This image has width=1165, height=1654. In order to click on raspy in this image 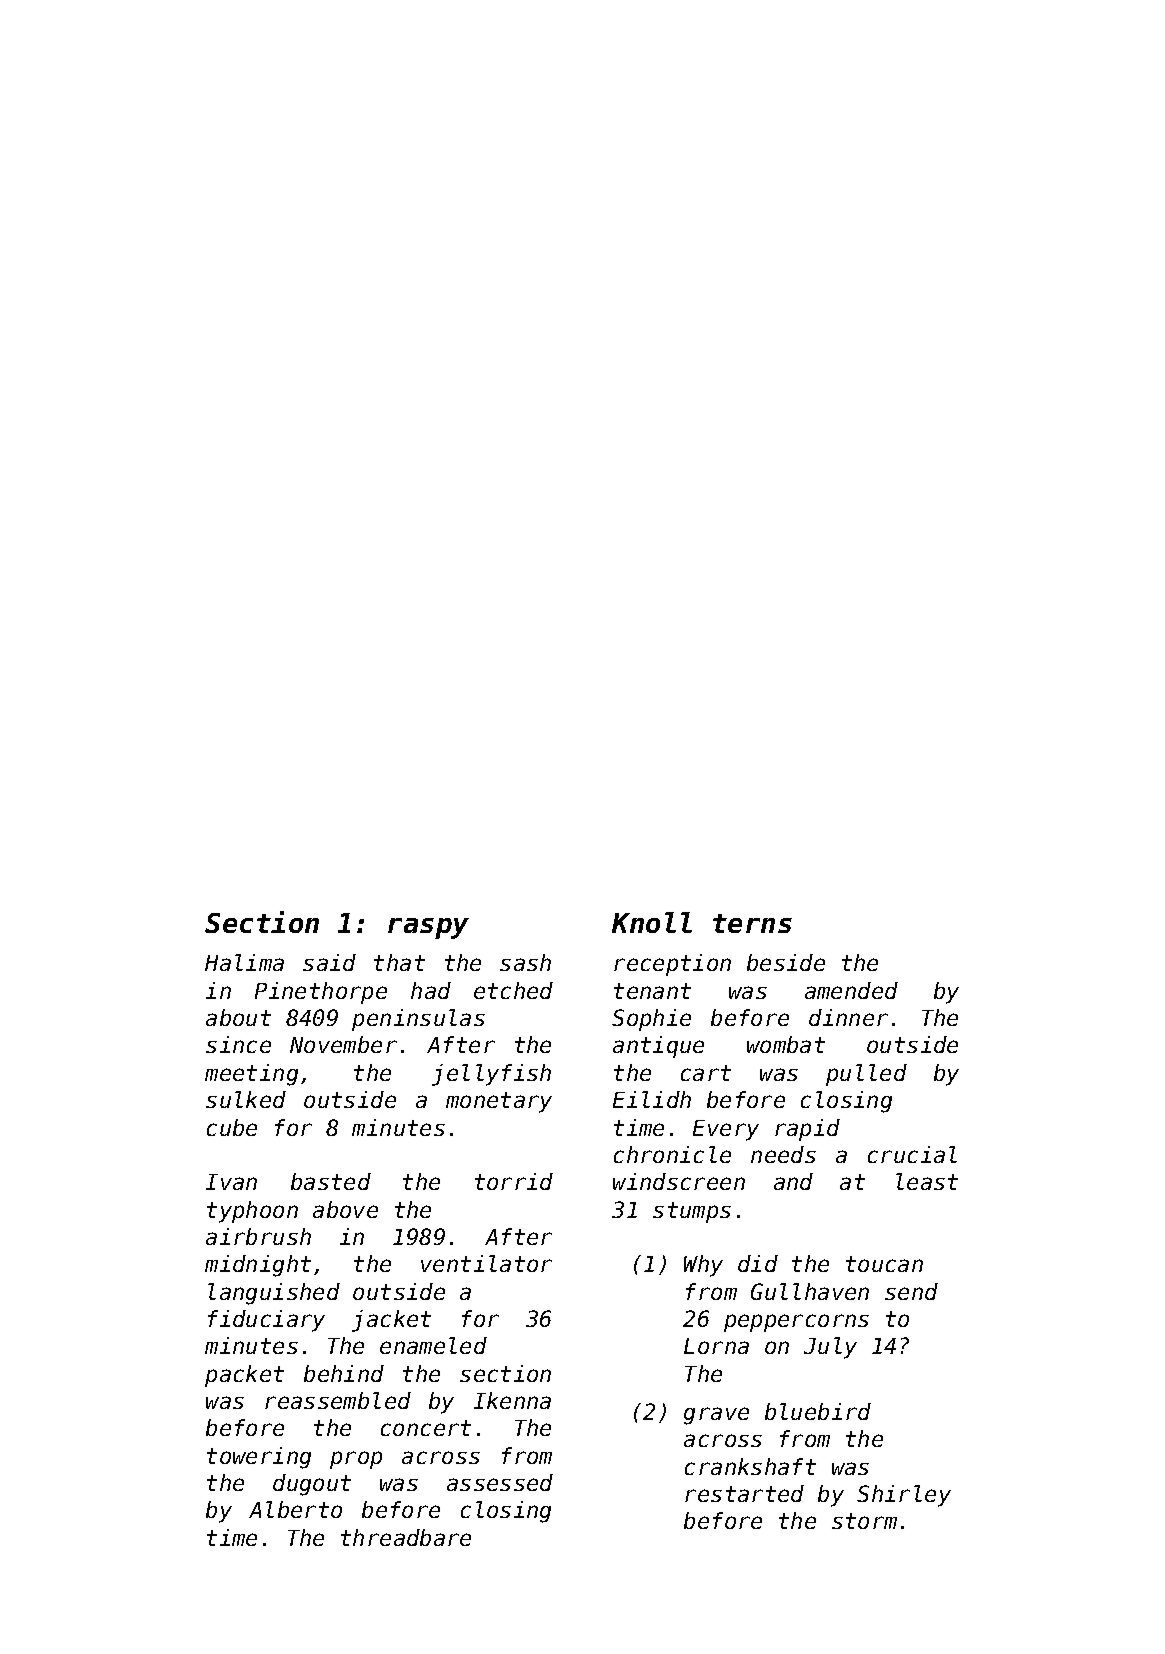, I will do `click(428, 928)`.
